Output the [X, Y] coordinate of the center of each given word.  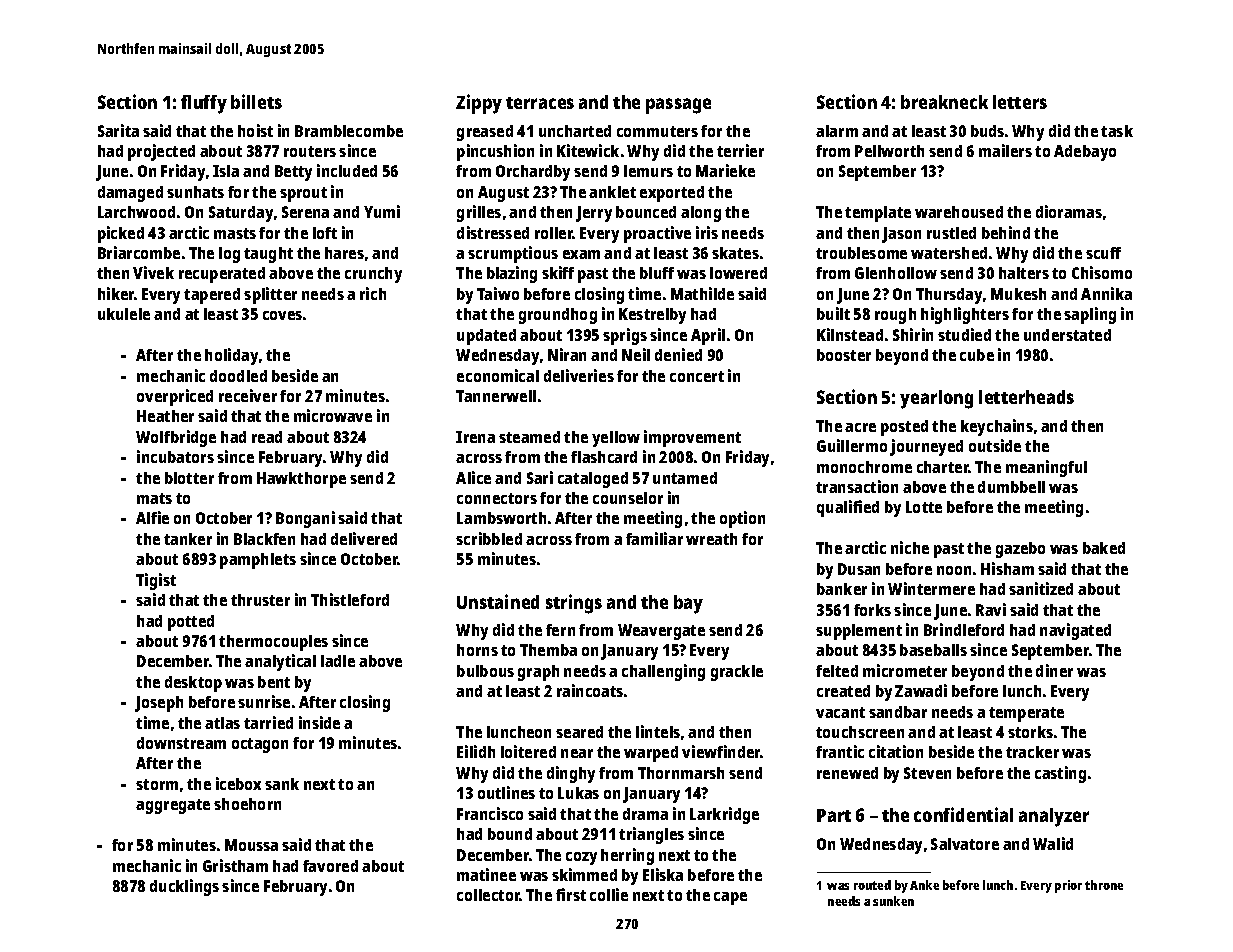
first [571, 894]
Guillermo [852, 445]
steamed [529, 437]
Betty [293, 173]
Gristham [235, 865]
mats [154, 498]
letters [1020, 102]
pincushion [495, 152]
